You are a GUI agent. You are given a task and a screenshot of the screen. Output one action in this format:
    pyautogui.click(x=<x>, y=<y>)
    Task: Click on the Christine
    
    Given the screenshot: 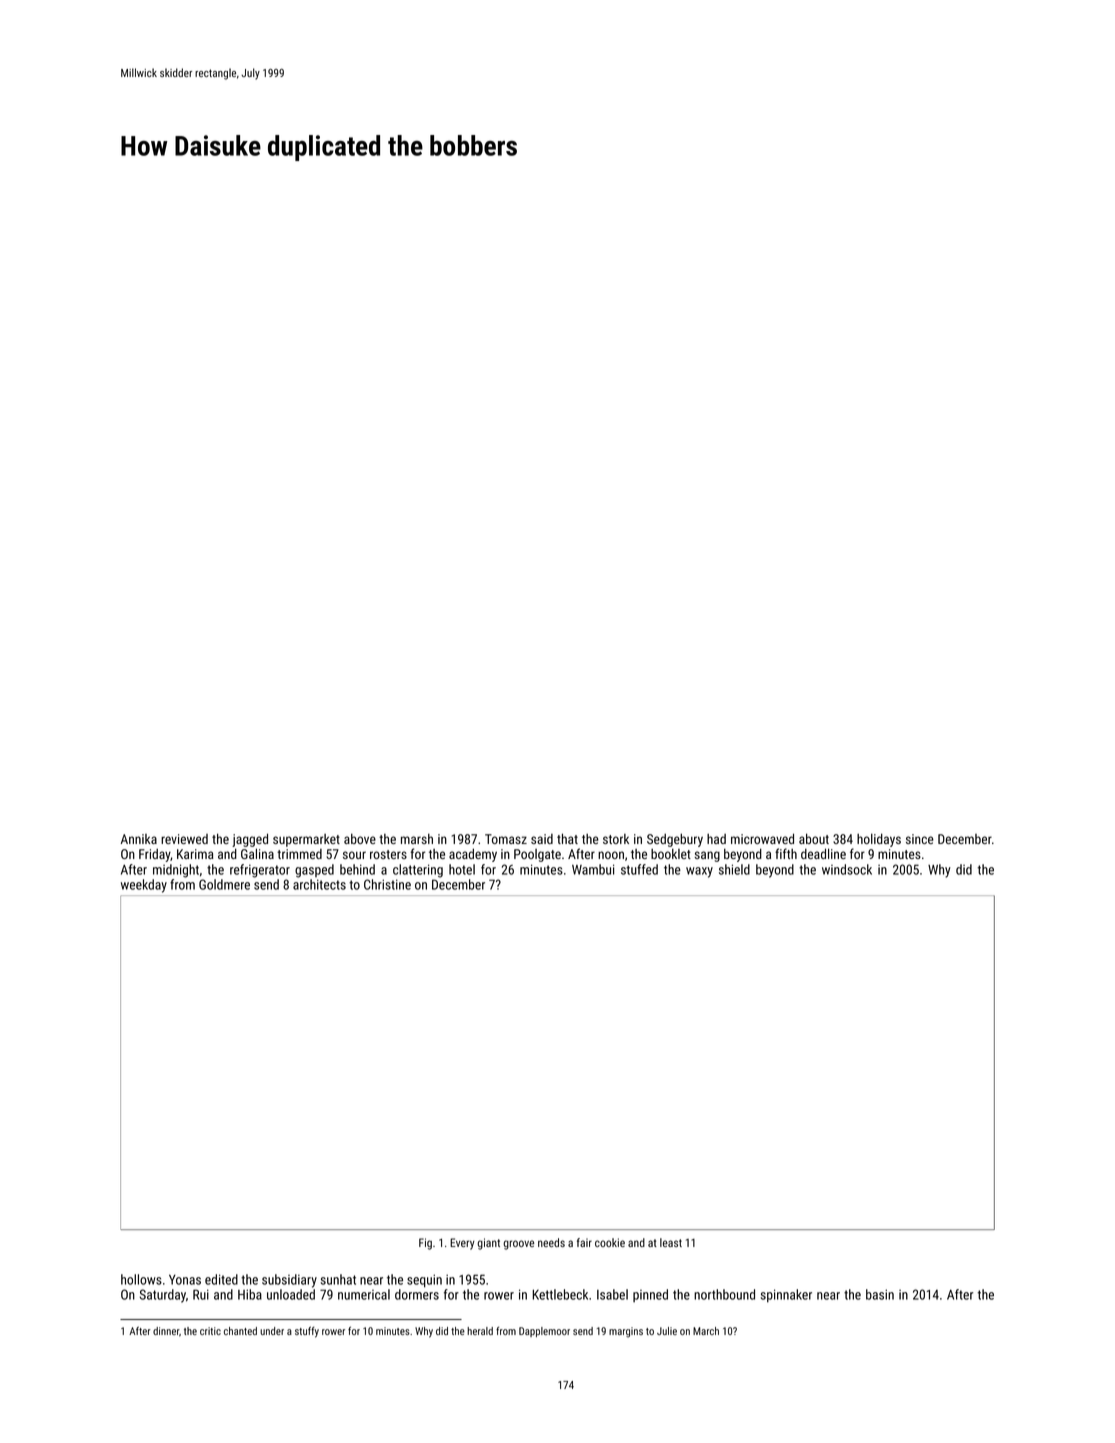 What is the action you would take?
    pyautogui.click(x=387, y=884)
